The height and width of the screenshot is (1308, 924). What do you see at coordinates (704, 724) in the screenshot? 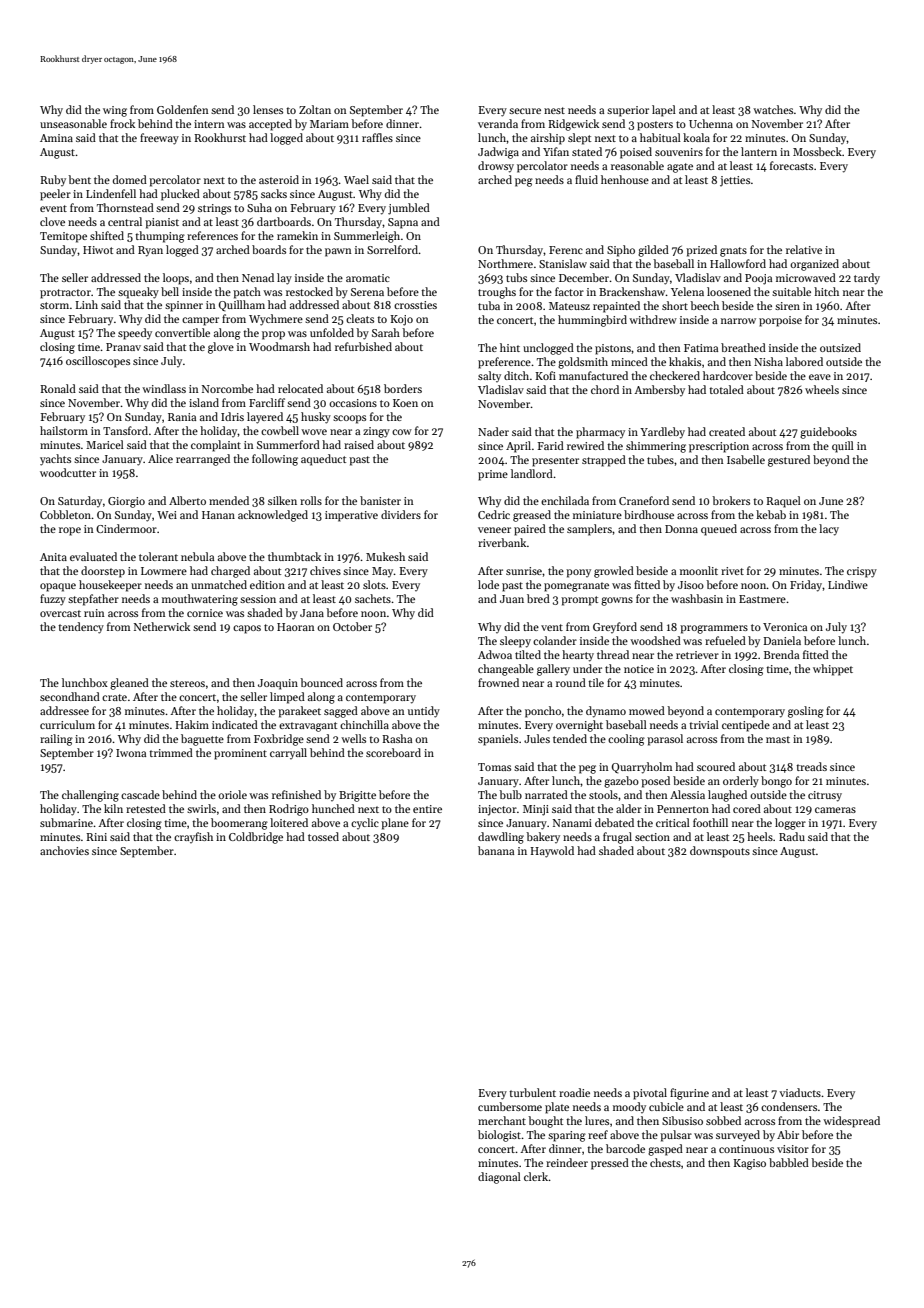
I see `trivial` at bounding box center [704, 724].
